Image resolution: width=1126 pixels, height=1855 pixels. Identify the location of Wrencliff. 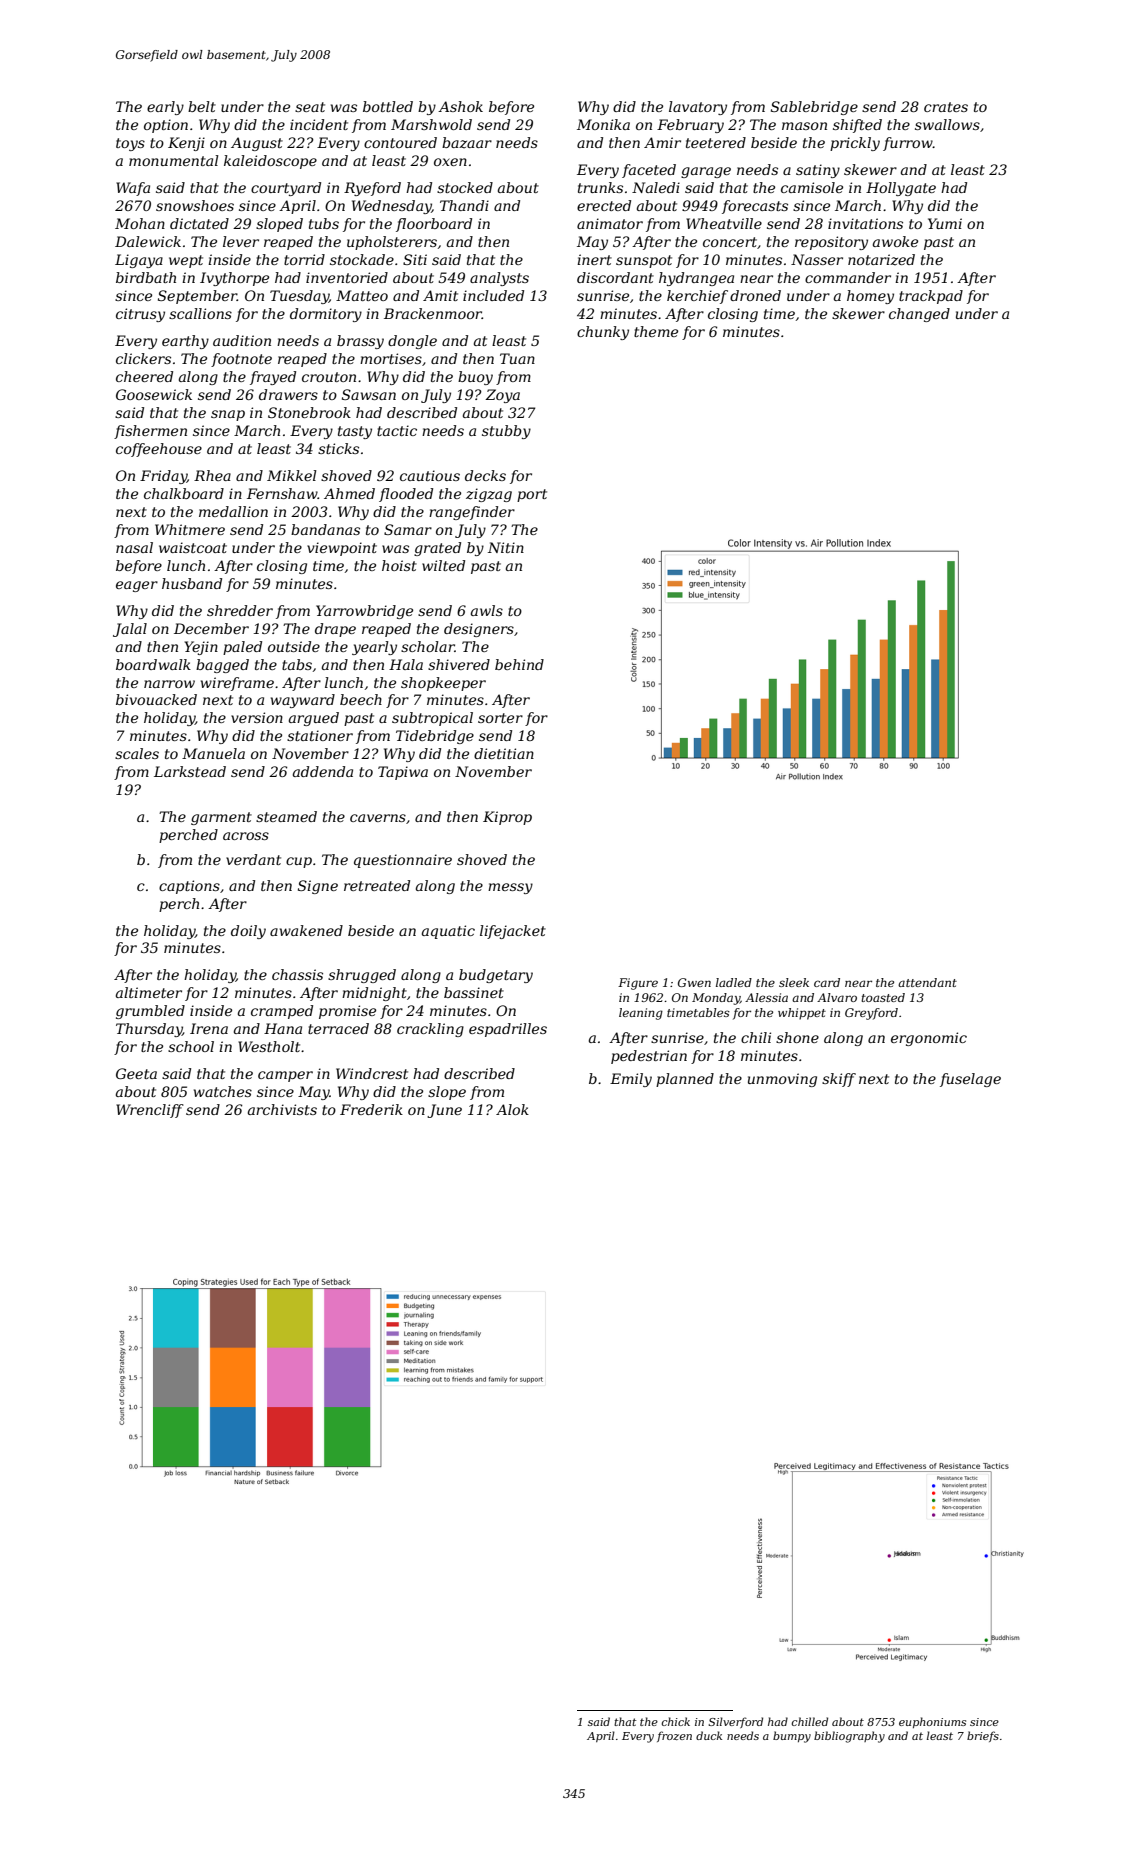
(150, 1111).
